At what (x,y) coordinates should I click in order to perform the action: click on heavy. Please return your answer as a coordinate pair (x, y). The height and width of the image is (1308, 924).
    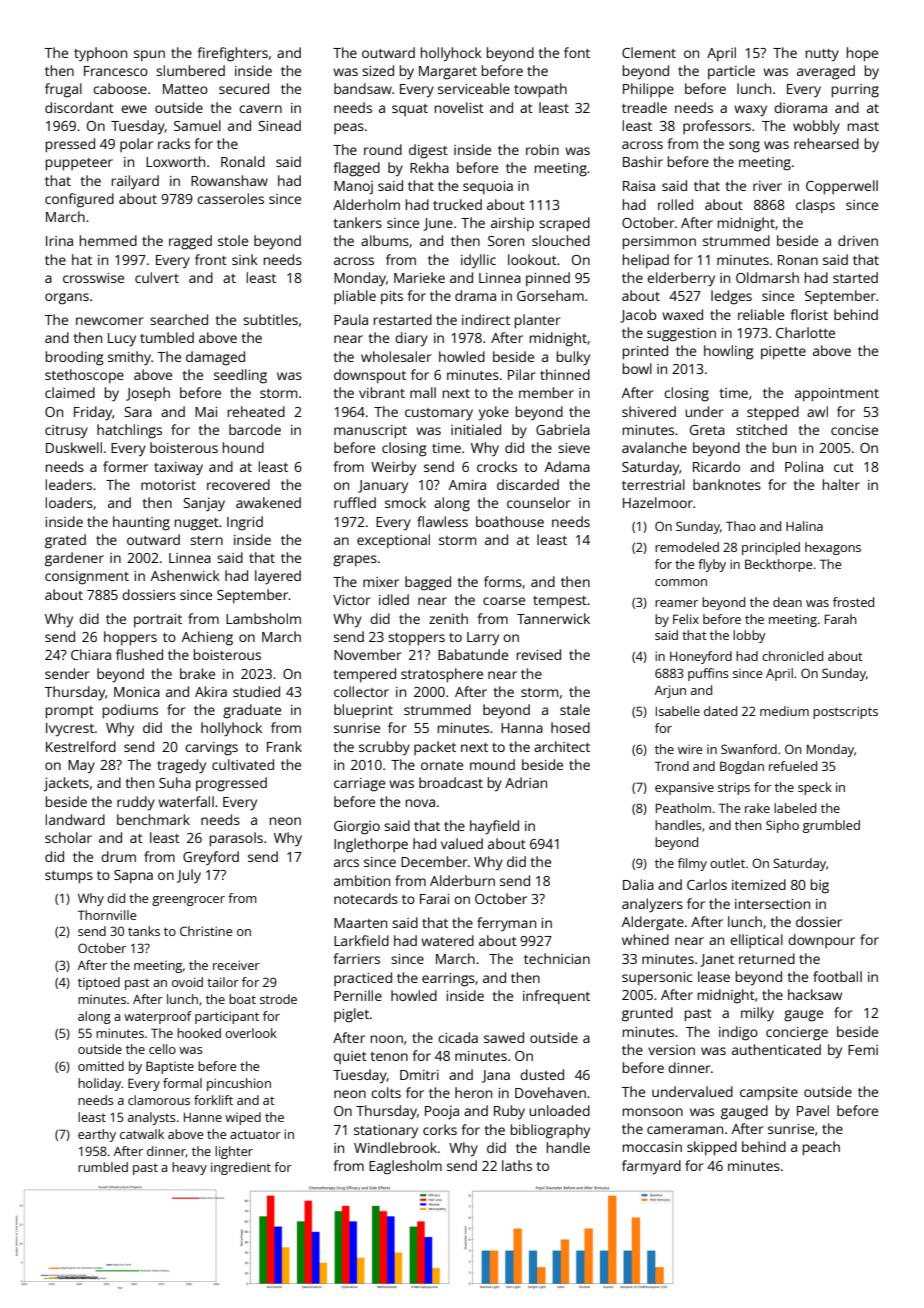
    Looking at the image, I should click on (189, 1168).
